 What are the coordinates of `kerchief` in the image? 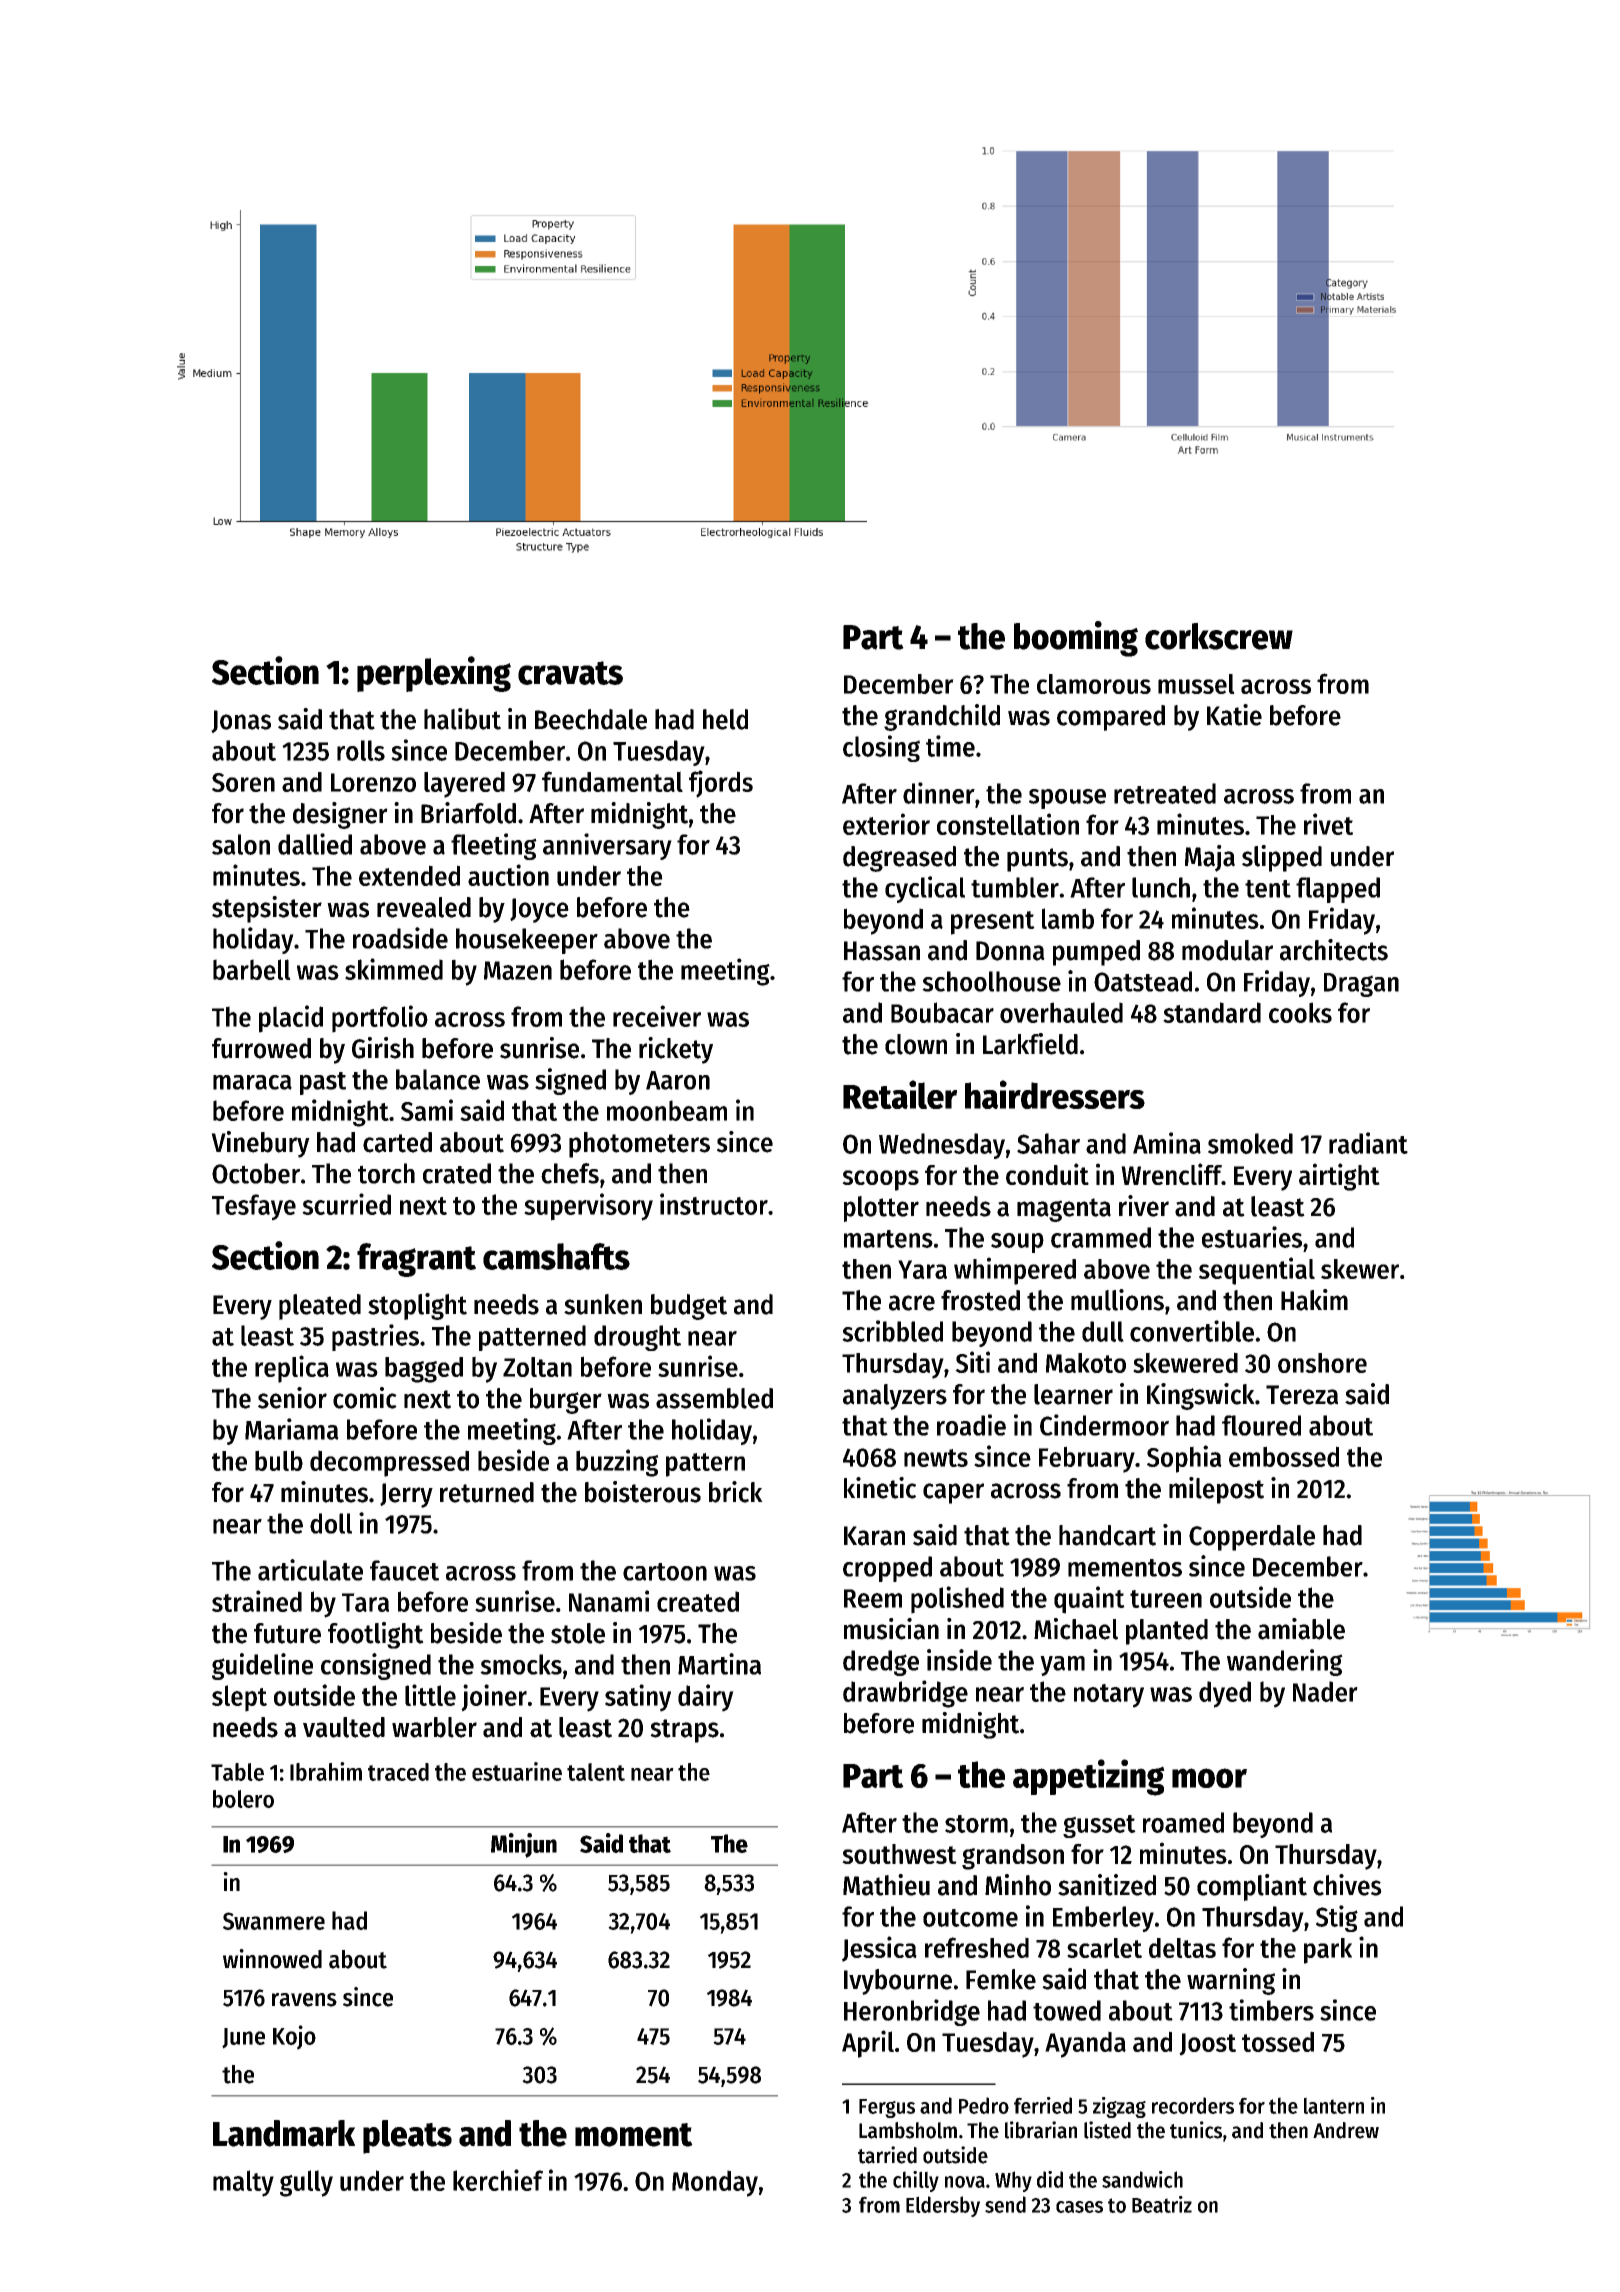 It's located at (498, 2180).
